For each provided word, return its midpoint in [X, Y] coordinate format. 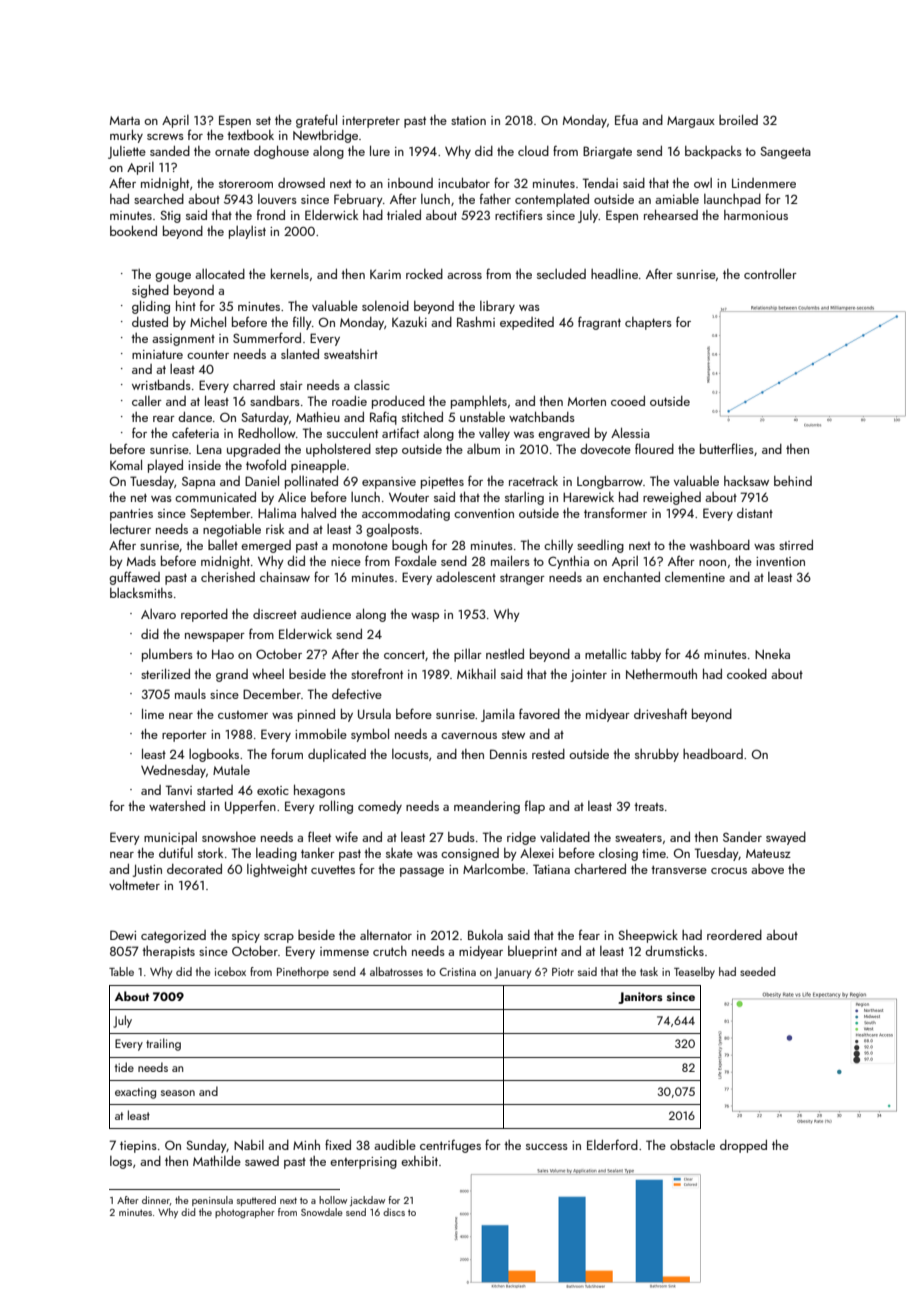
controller [770, 273]
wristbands [161, 385]
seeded [757, 971]
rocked [424, 274]
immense [344, 951]
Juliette [127, 152]
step [386, 451]
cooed [628, 401]
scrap [279, 938]
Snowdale [321, 1212]
